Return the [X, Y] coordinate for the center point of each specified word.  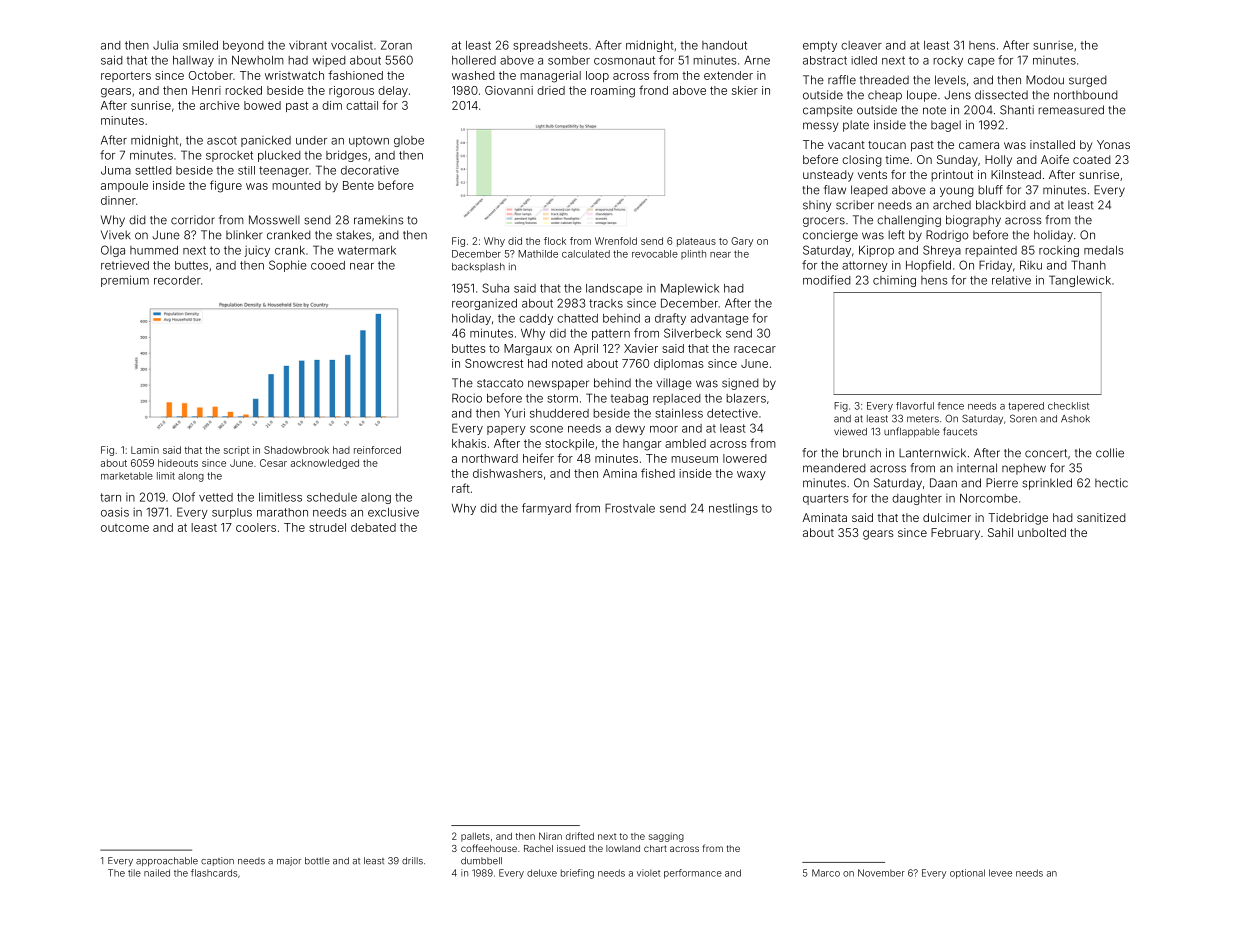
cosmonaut [624, 60]
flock [555, 241]
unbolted [1042, 532]
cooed [328, 265]
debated [373, 527]
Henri [206, 90]
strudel [327, 527]
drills [412, 861]
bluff [990, 190]
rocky [948, 61]
